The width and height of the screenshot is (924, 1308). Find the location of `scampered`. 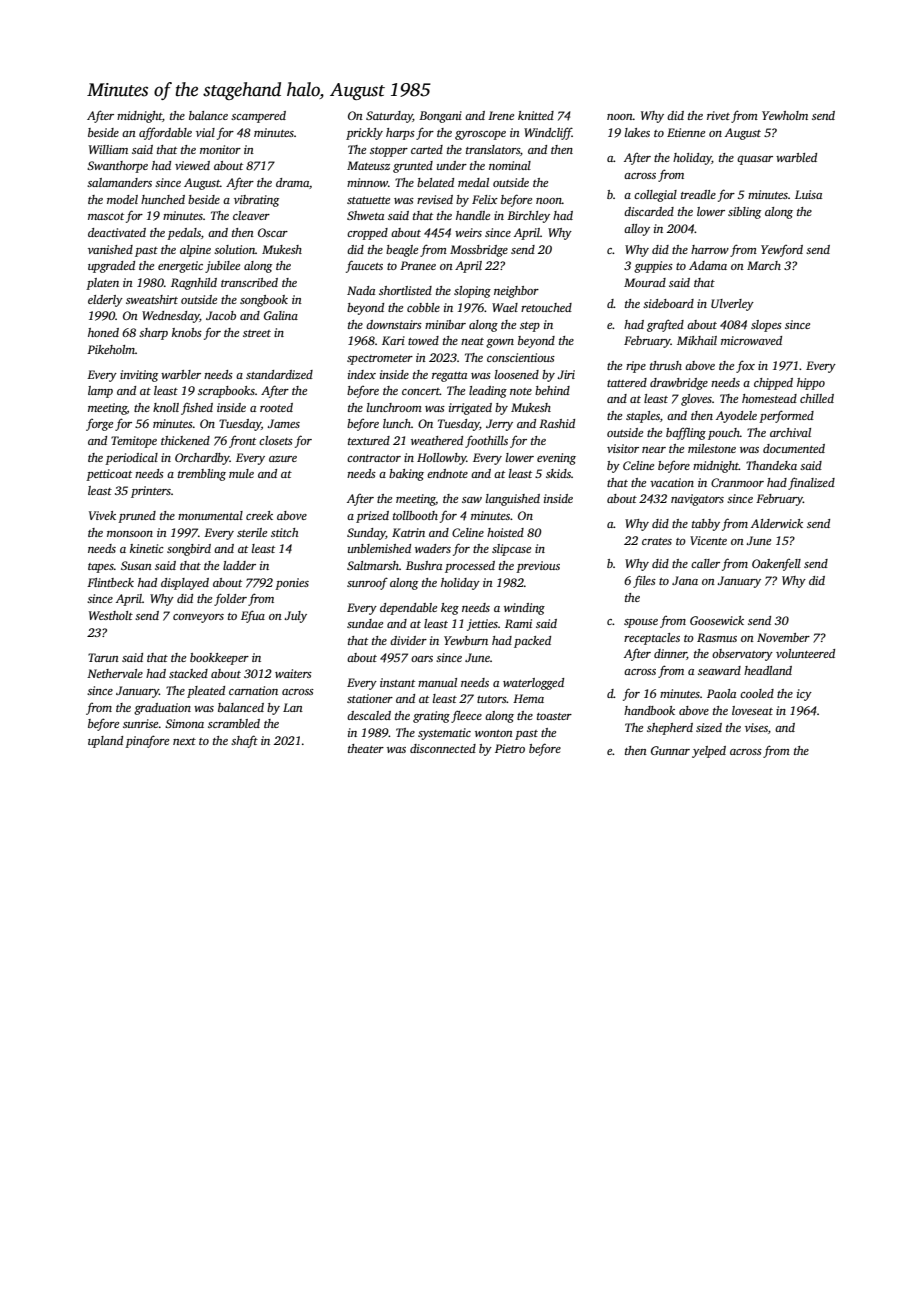

scampered is located at coordinates (258, 117).
